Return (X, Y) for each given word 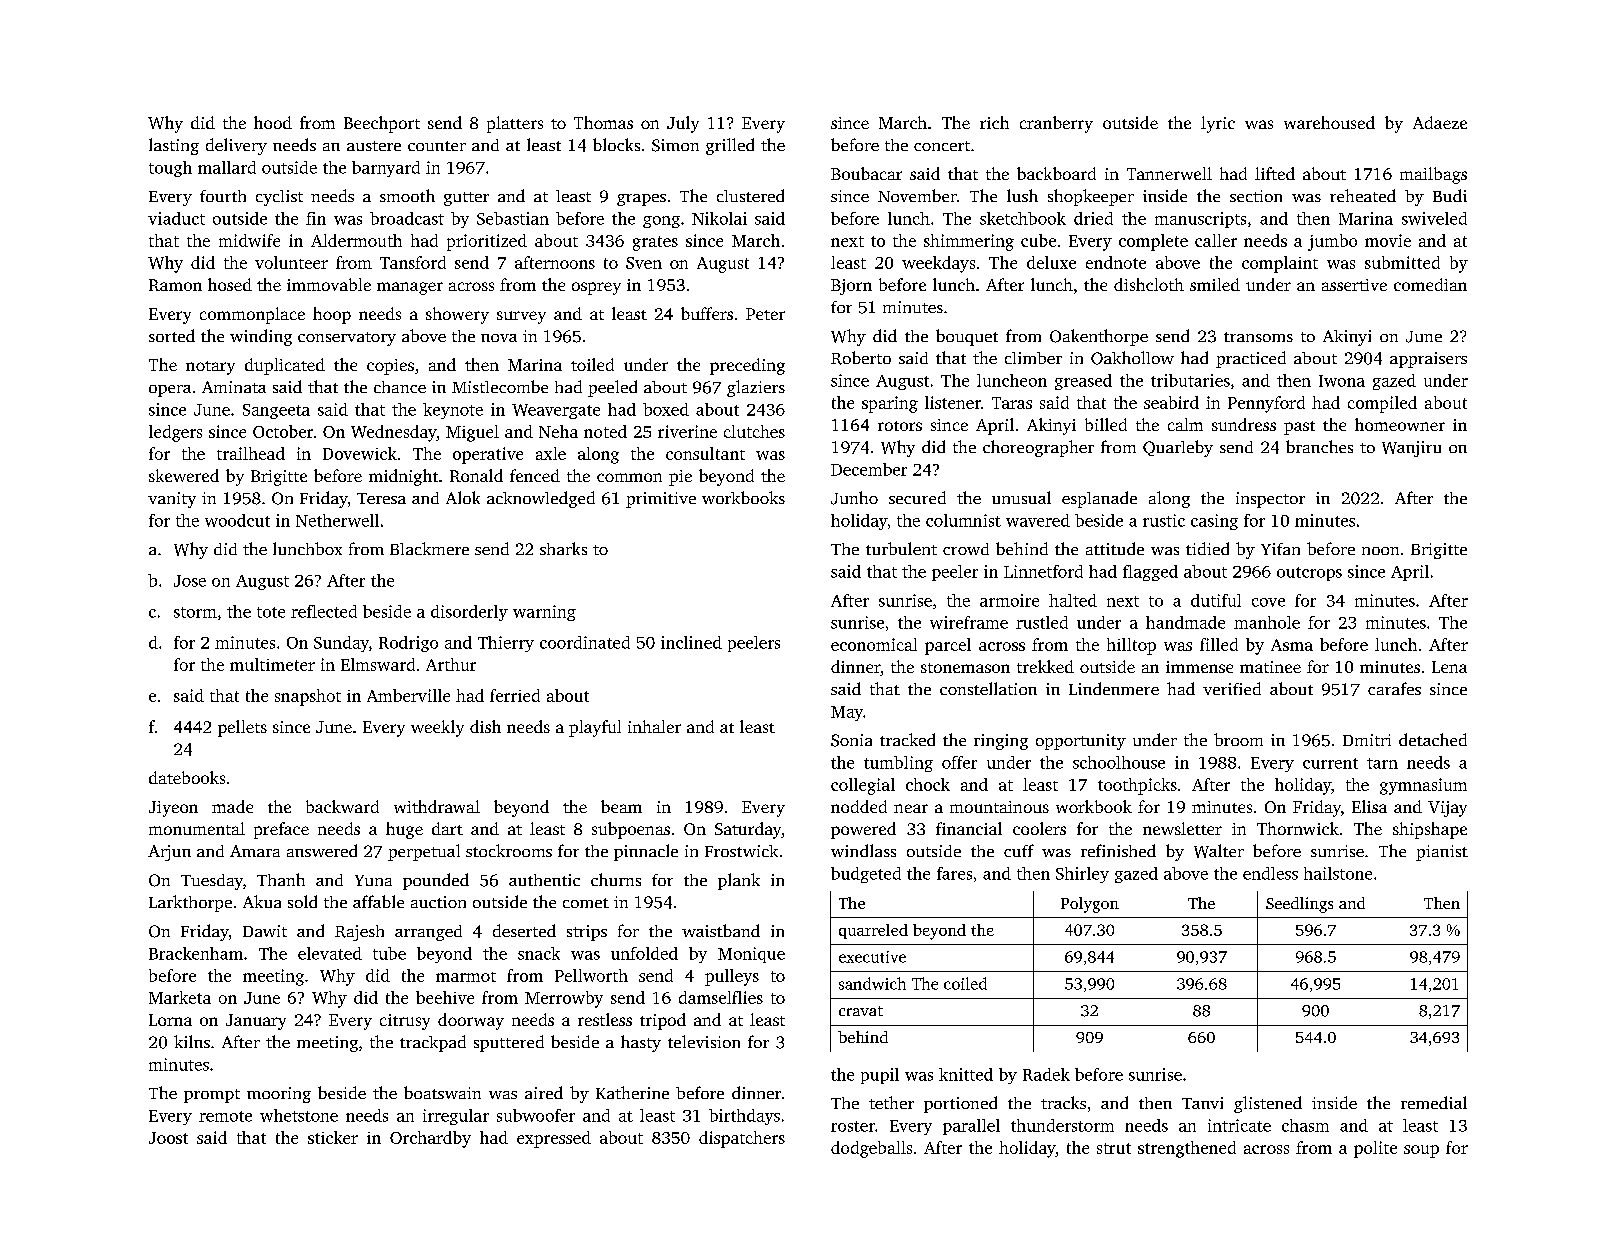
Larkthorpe (190, 903)
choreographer (1038, 448)
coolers (1039, 828)
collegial (863, 786)
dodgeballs (871, 1149)
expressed (554, 1139)
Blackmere (429, 548)
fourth (223, 196)
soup (1421, 1151)
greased (1083, 382)
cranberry (1056, 124)
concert (942, 146)
